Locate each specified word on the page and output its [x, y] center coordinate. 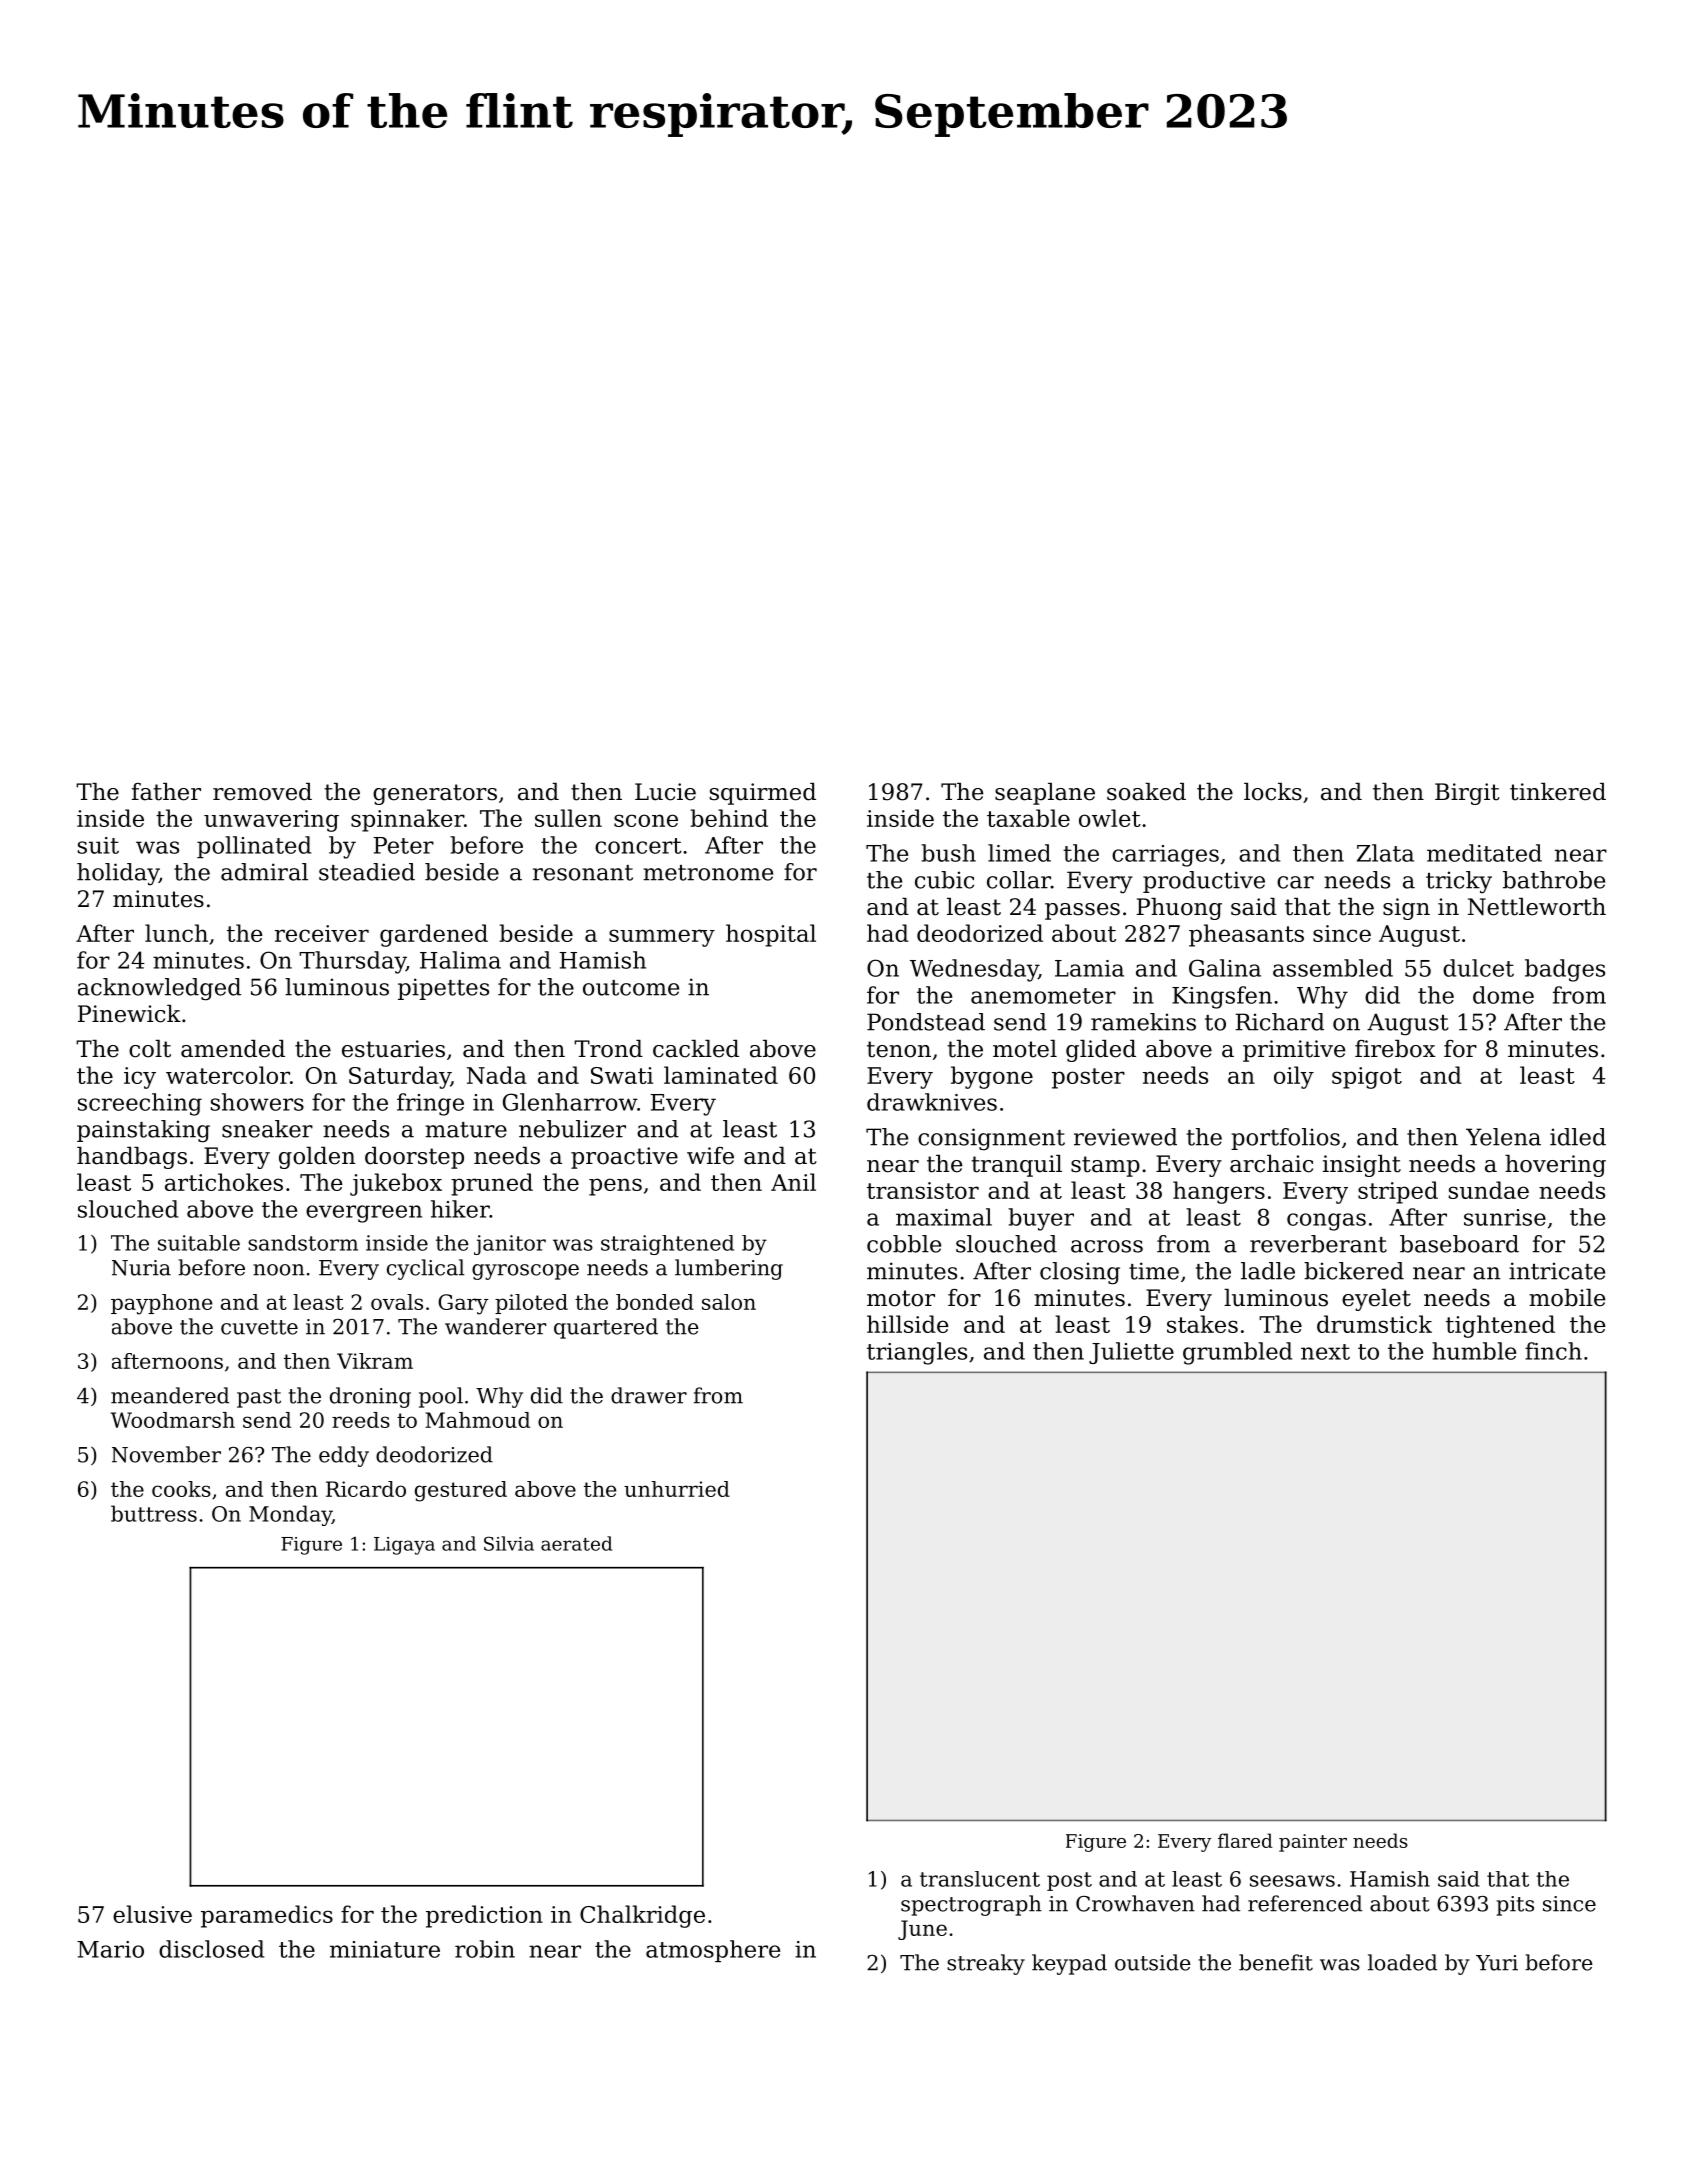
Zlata [1385, 853]
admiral [264, 872]
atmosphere [713, 1951]
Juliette [1131, 1353]
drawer [649, 1395]
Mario [110, 1949]
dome [1503, 995]
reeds [361, 1420]
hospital [771, 935]
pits [1515, 1906]
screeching [140, 1104]
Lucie [665, 792]
